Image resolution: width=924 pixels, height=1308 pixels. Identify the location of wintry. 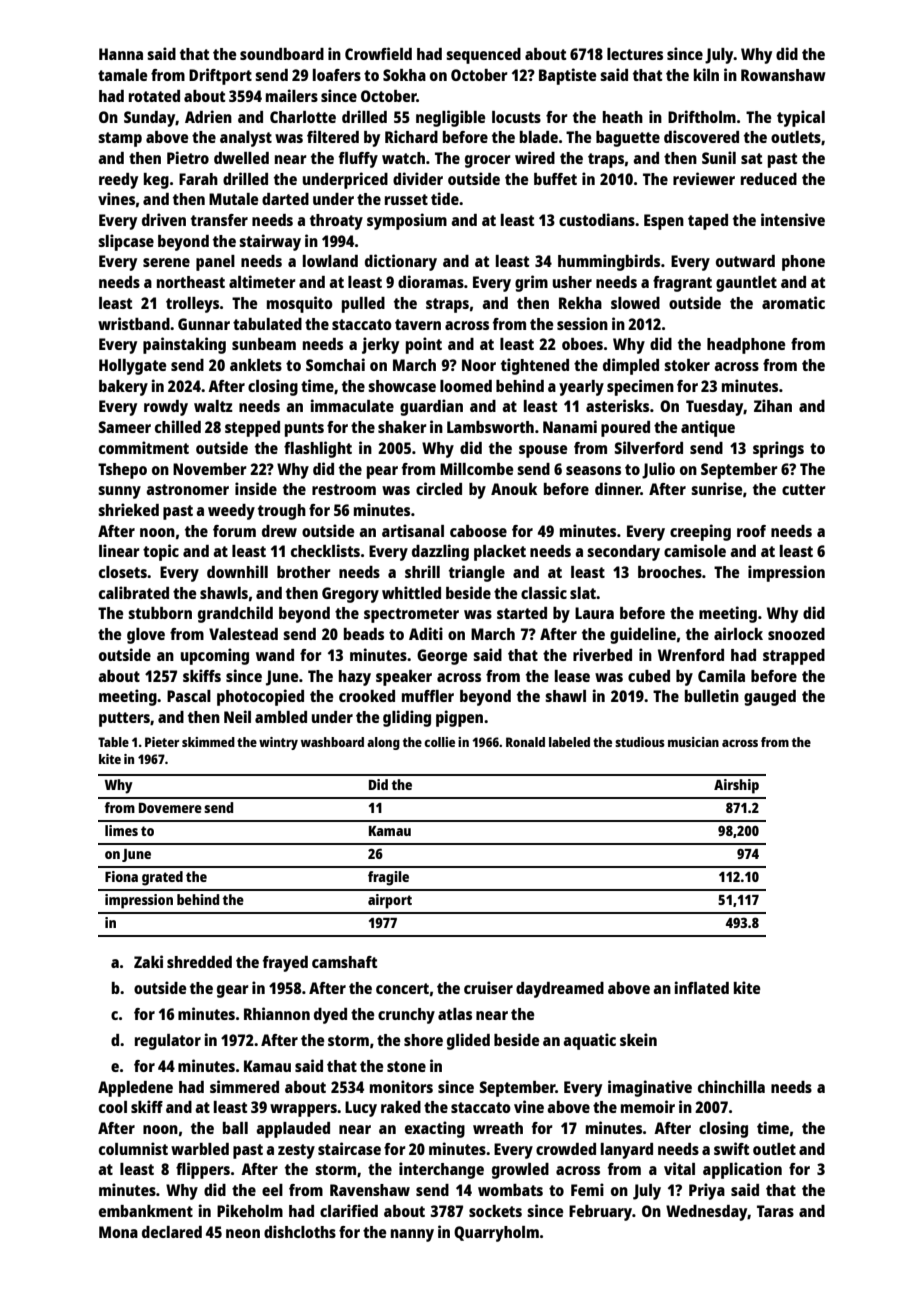
(278, 743).
